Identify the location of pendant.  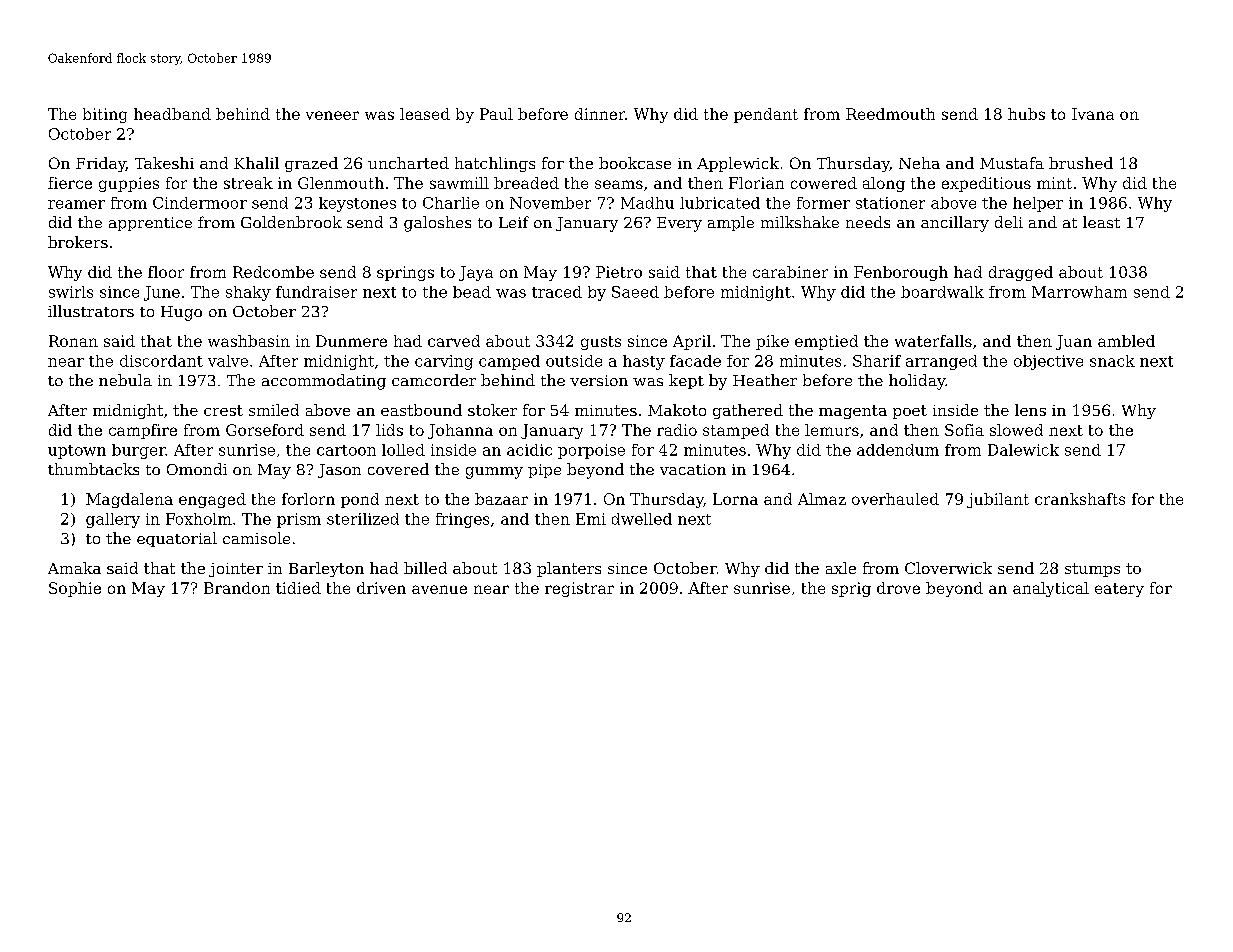
(766, 115).
